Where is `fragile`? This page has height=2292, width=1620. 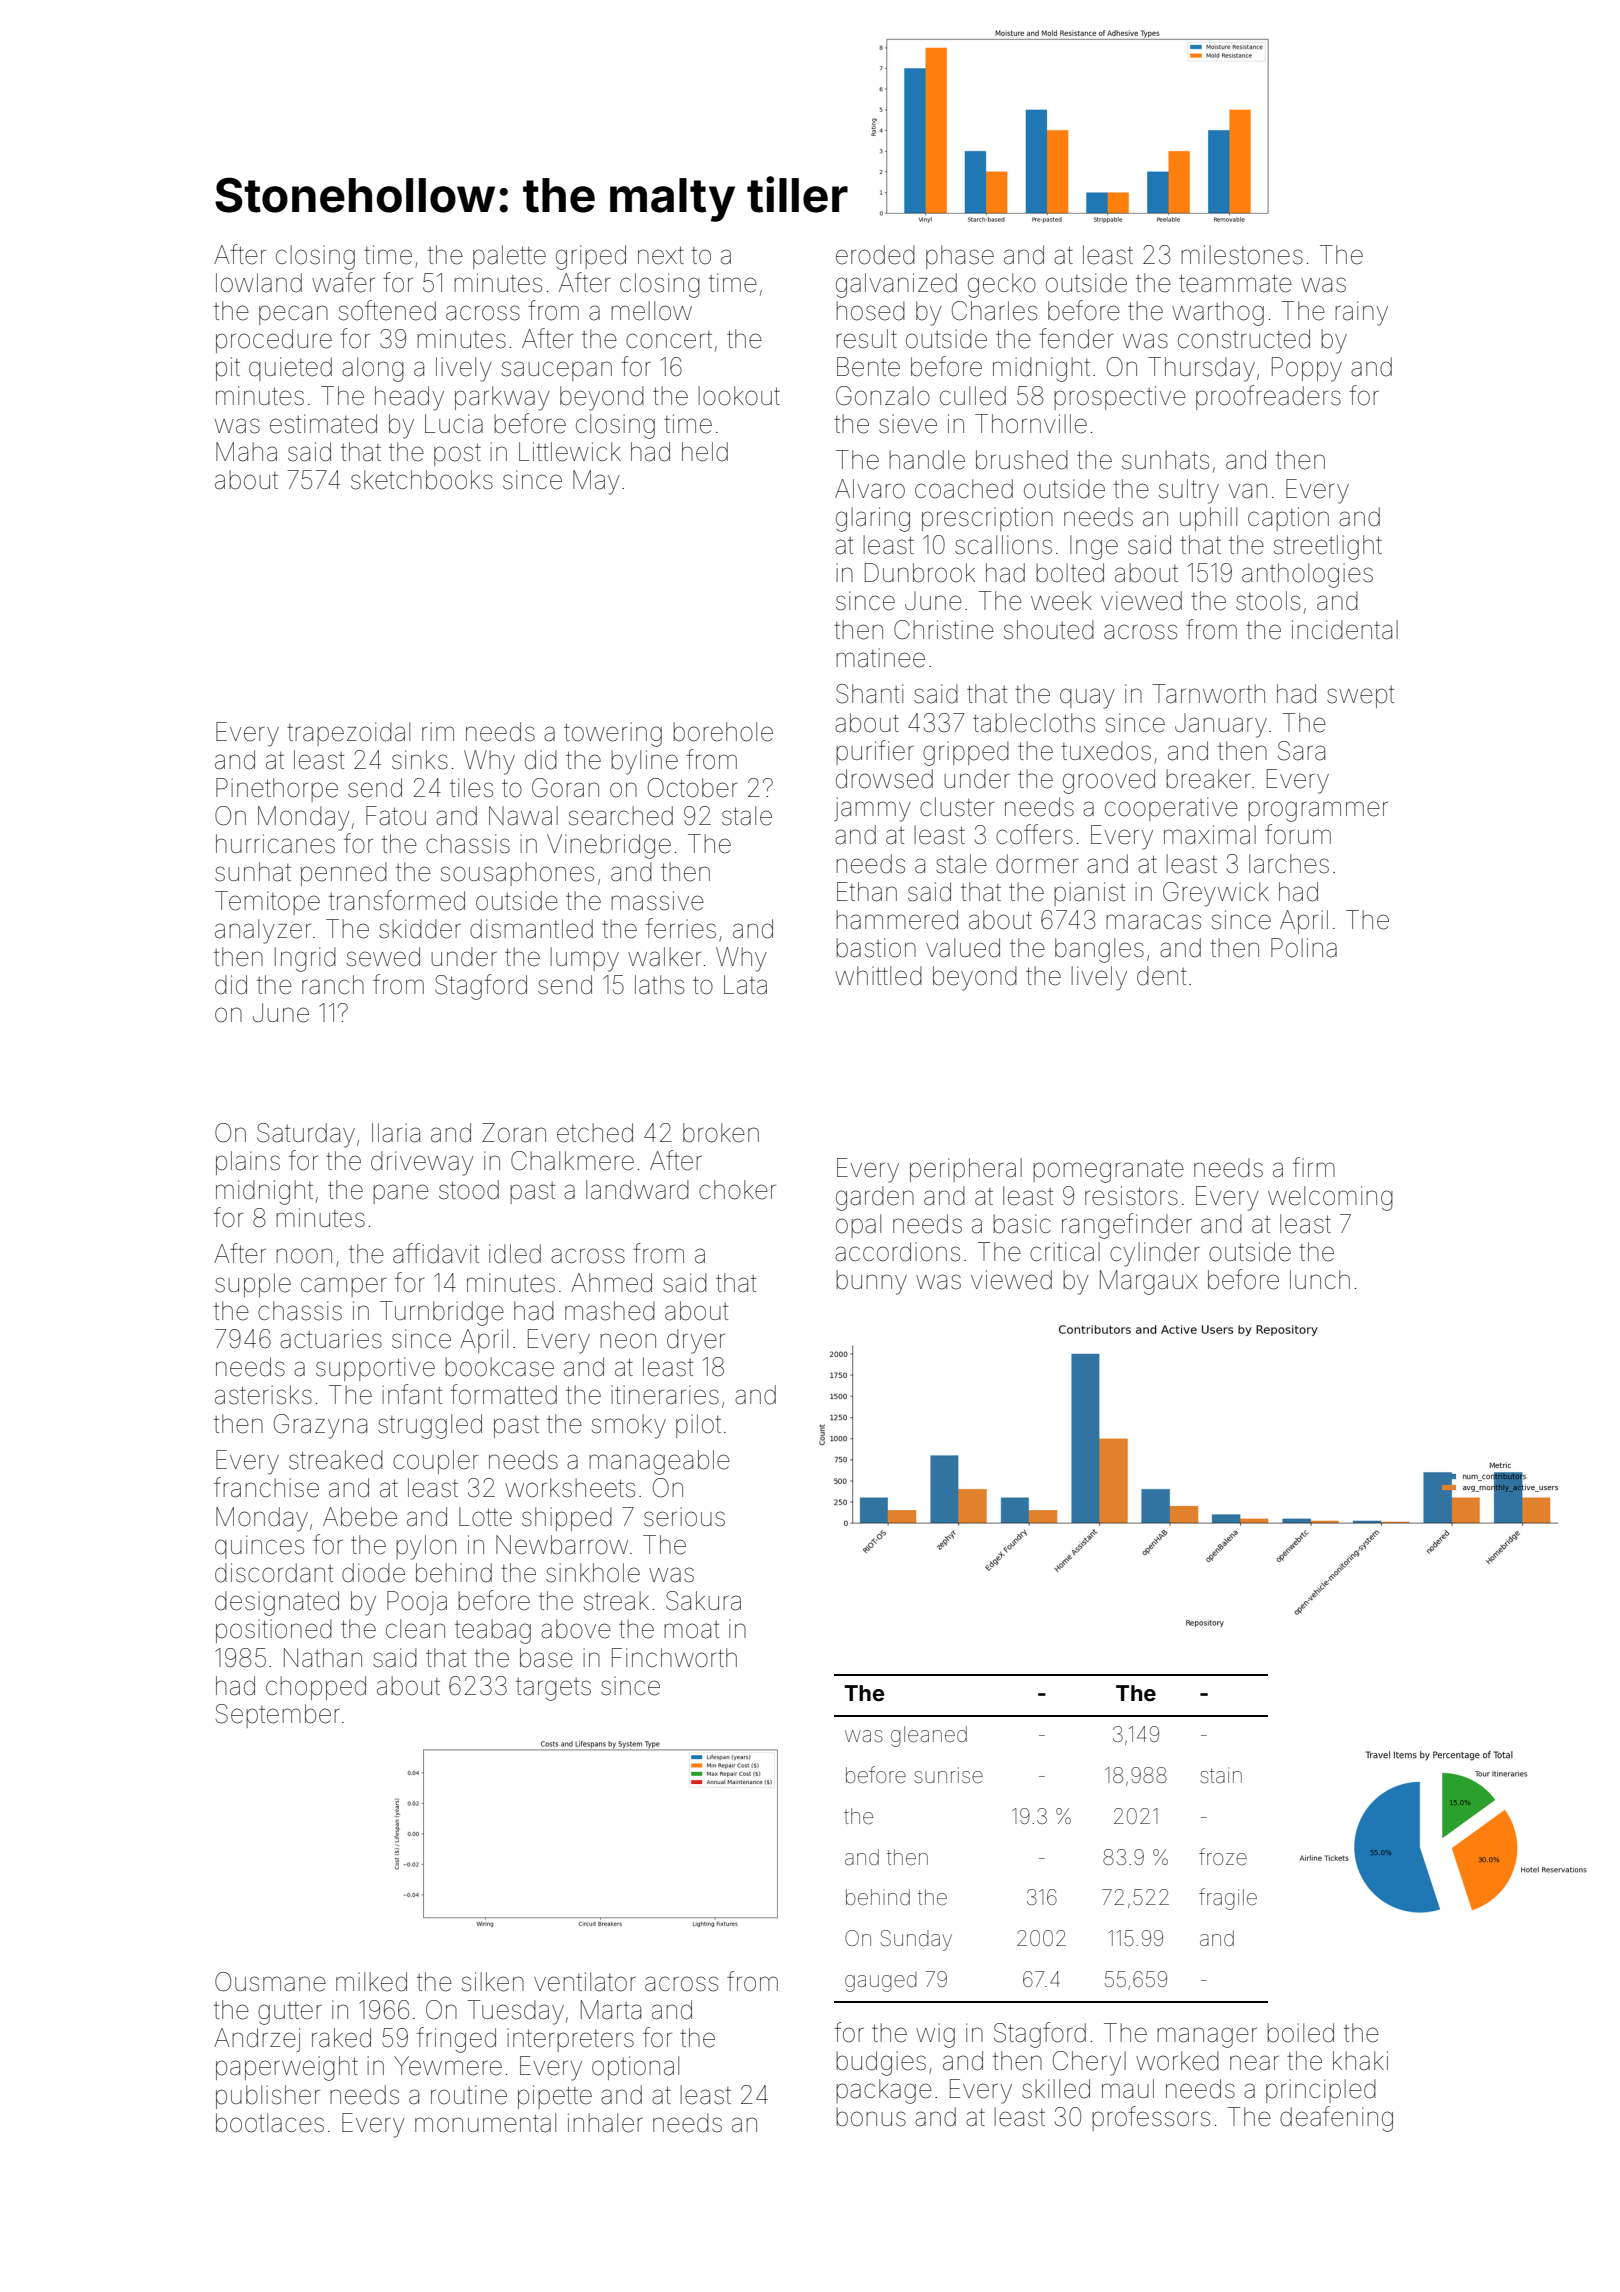 fragile is located at coordinates (1228, 1899).
